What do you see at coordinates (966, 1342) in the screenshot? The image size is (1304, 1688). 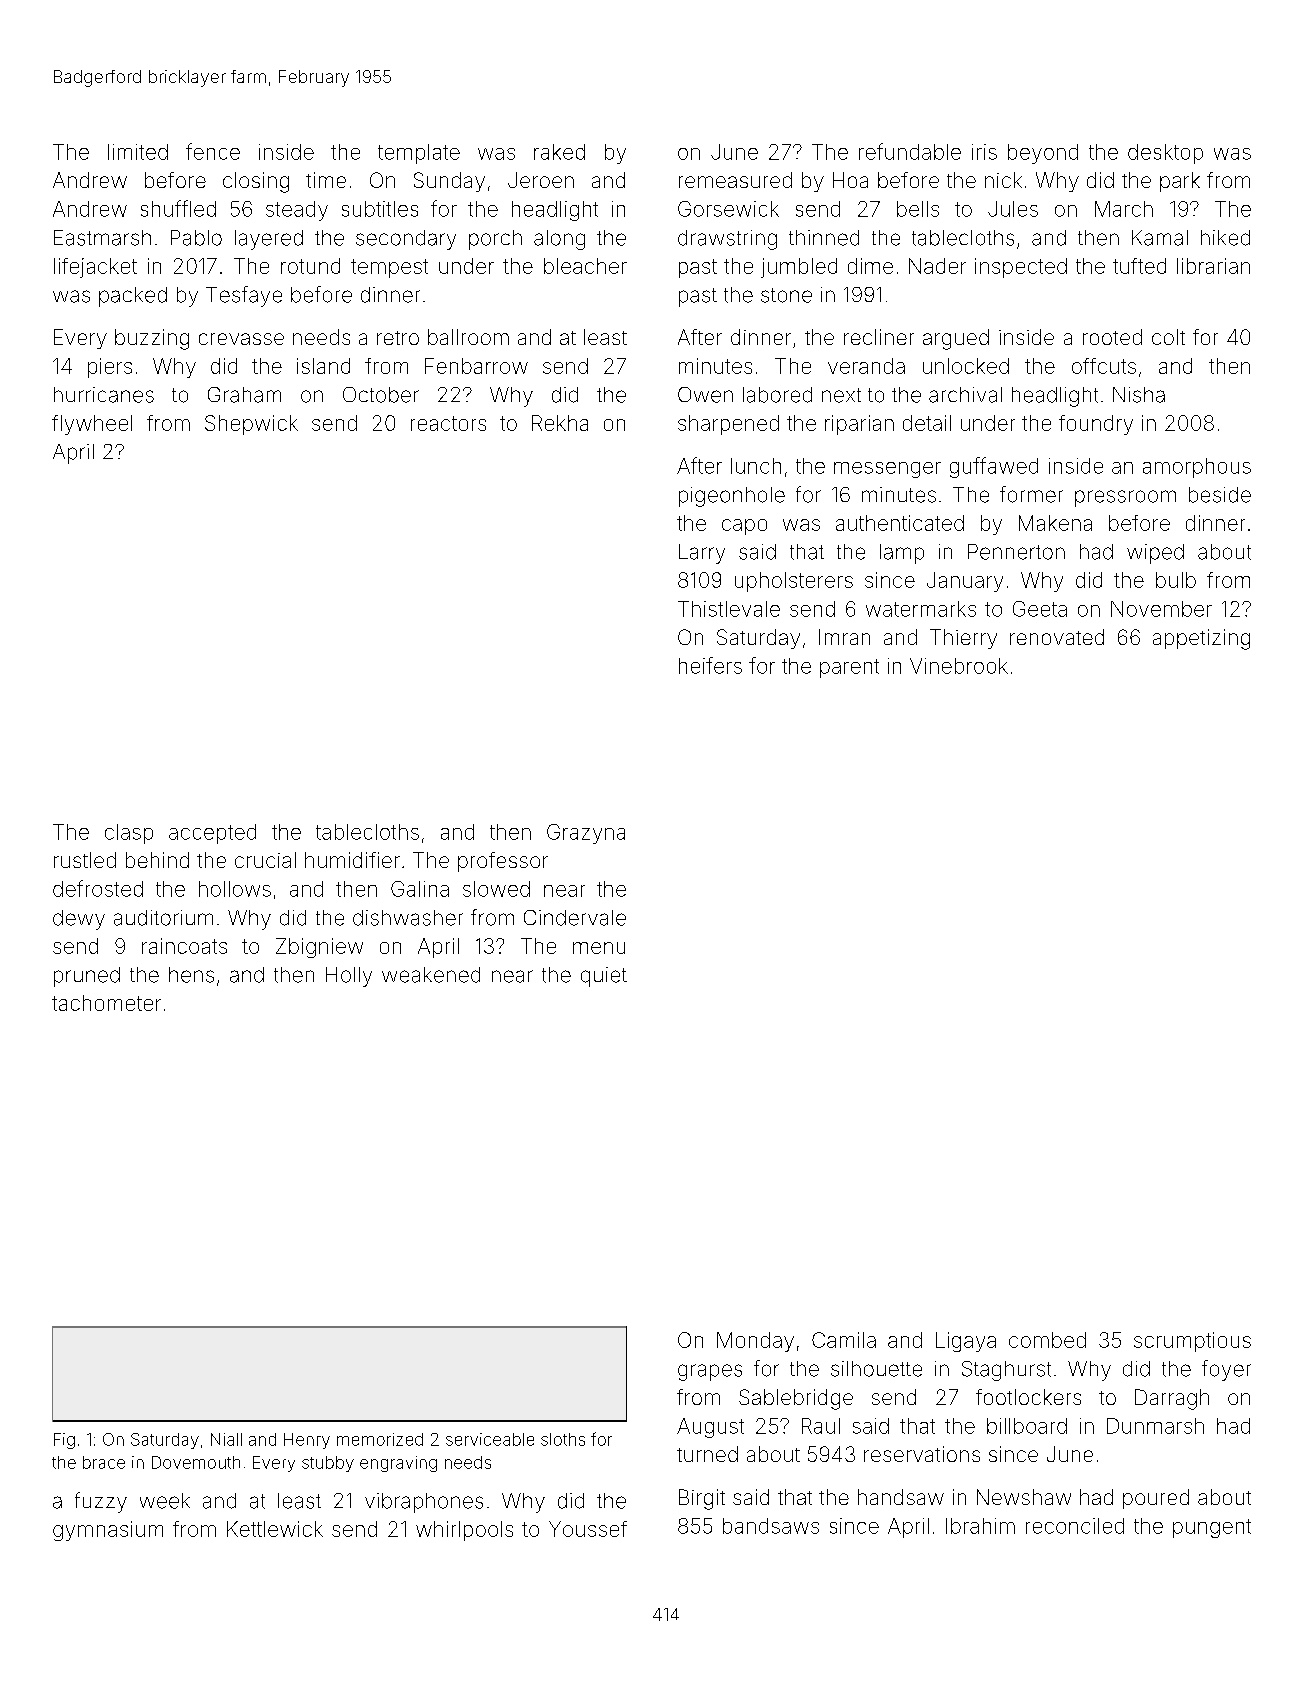 I see `Ligaya` at bounding box center [966, 1342].
